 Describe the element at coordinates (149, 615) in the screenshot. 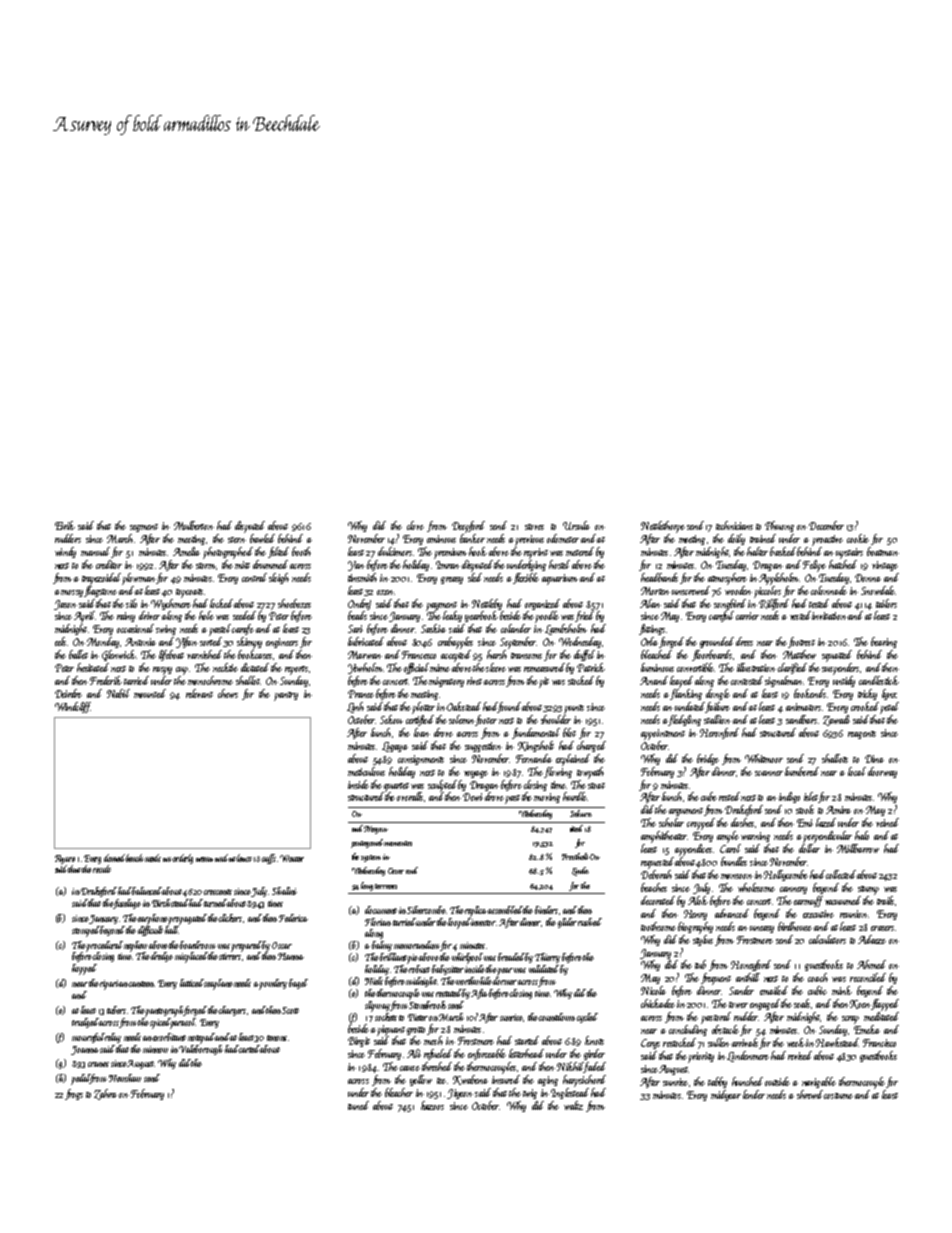

I see `driver` at that location.
